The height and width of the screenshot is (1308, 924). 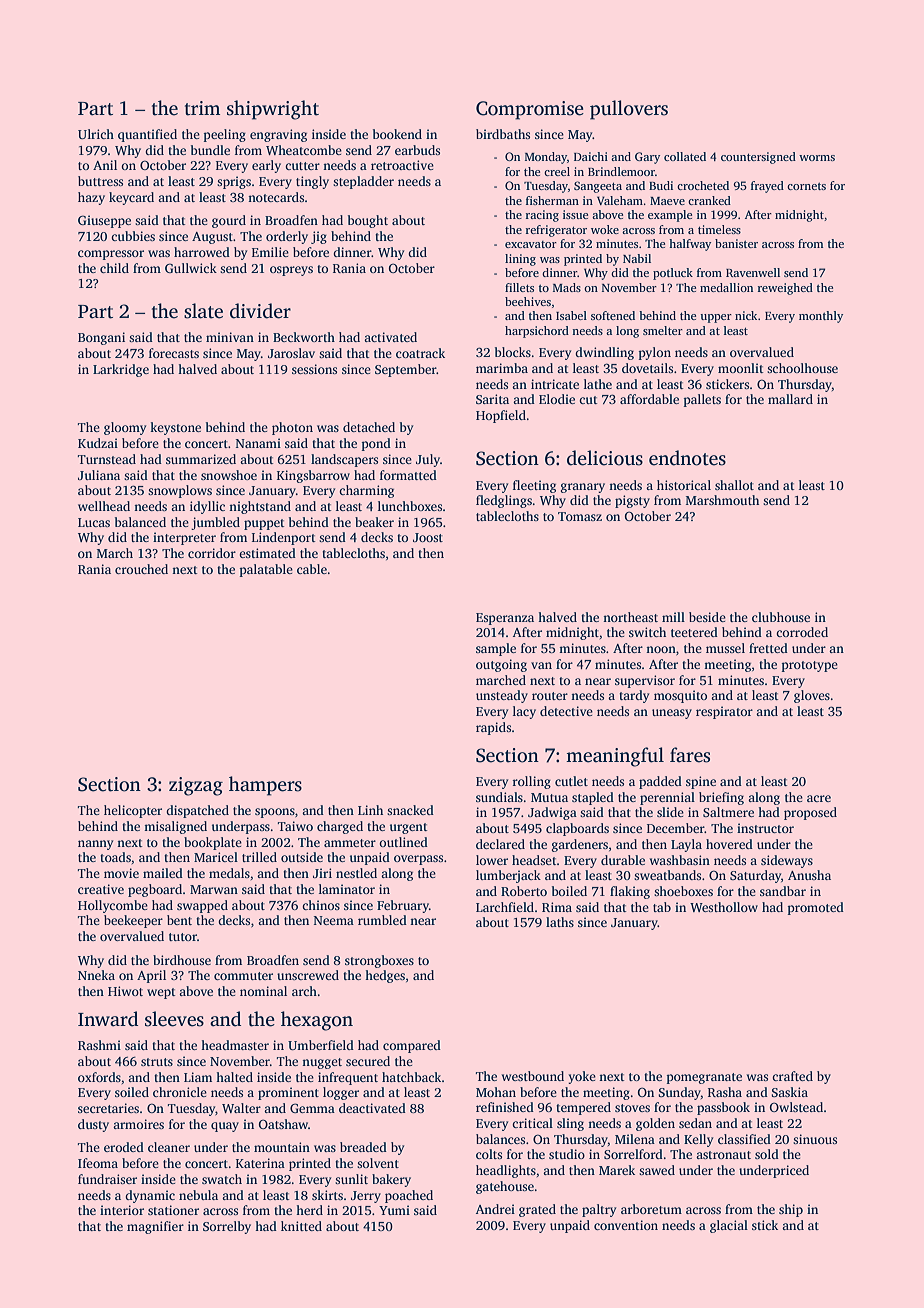 What do you see at coordinates (501, 416) in the screenshot?
I see `Hopfield` at bounding box center [501, 416].
